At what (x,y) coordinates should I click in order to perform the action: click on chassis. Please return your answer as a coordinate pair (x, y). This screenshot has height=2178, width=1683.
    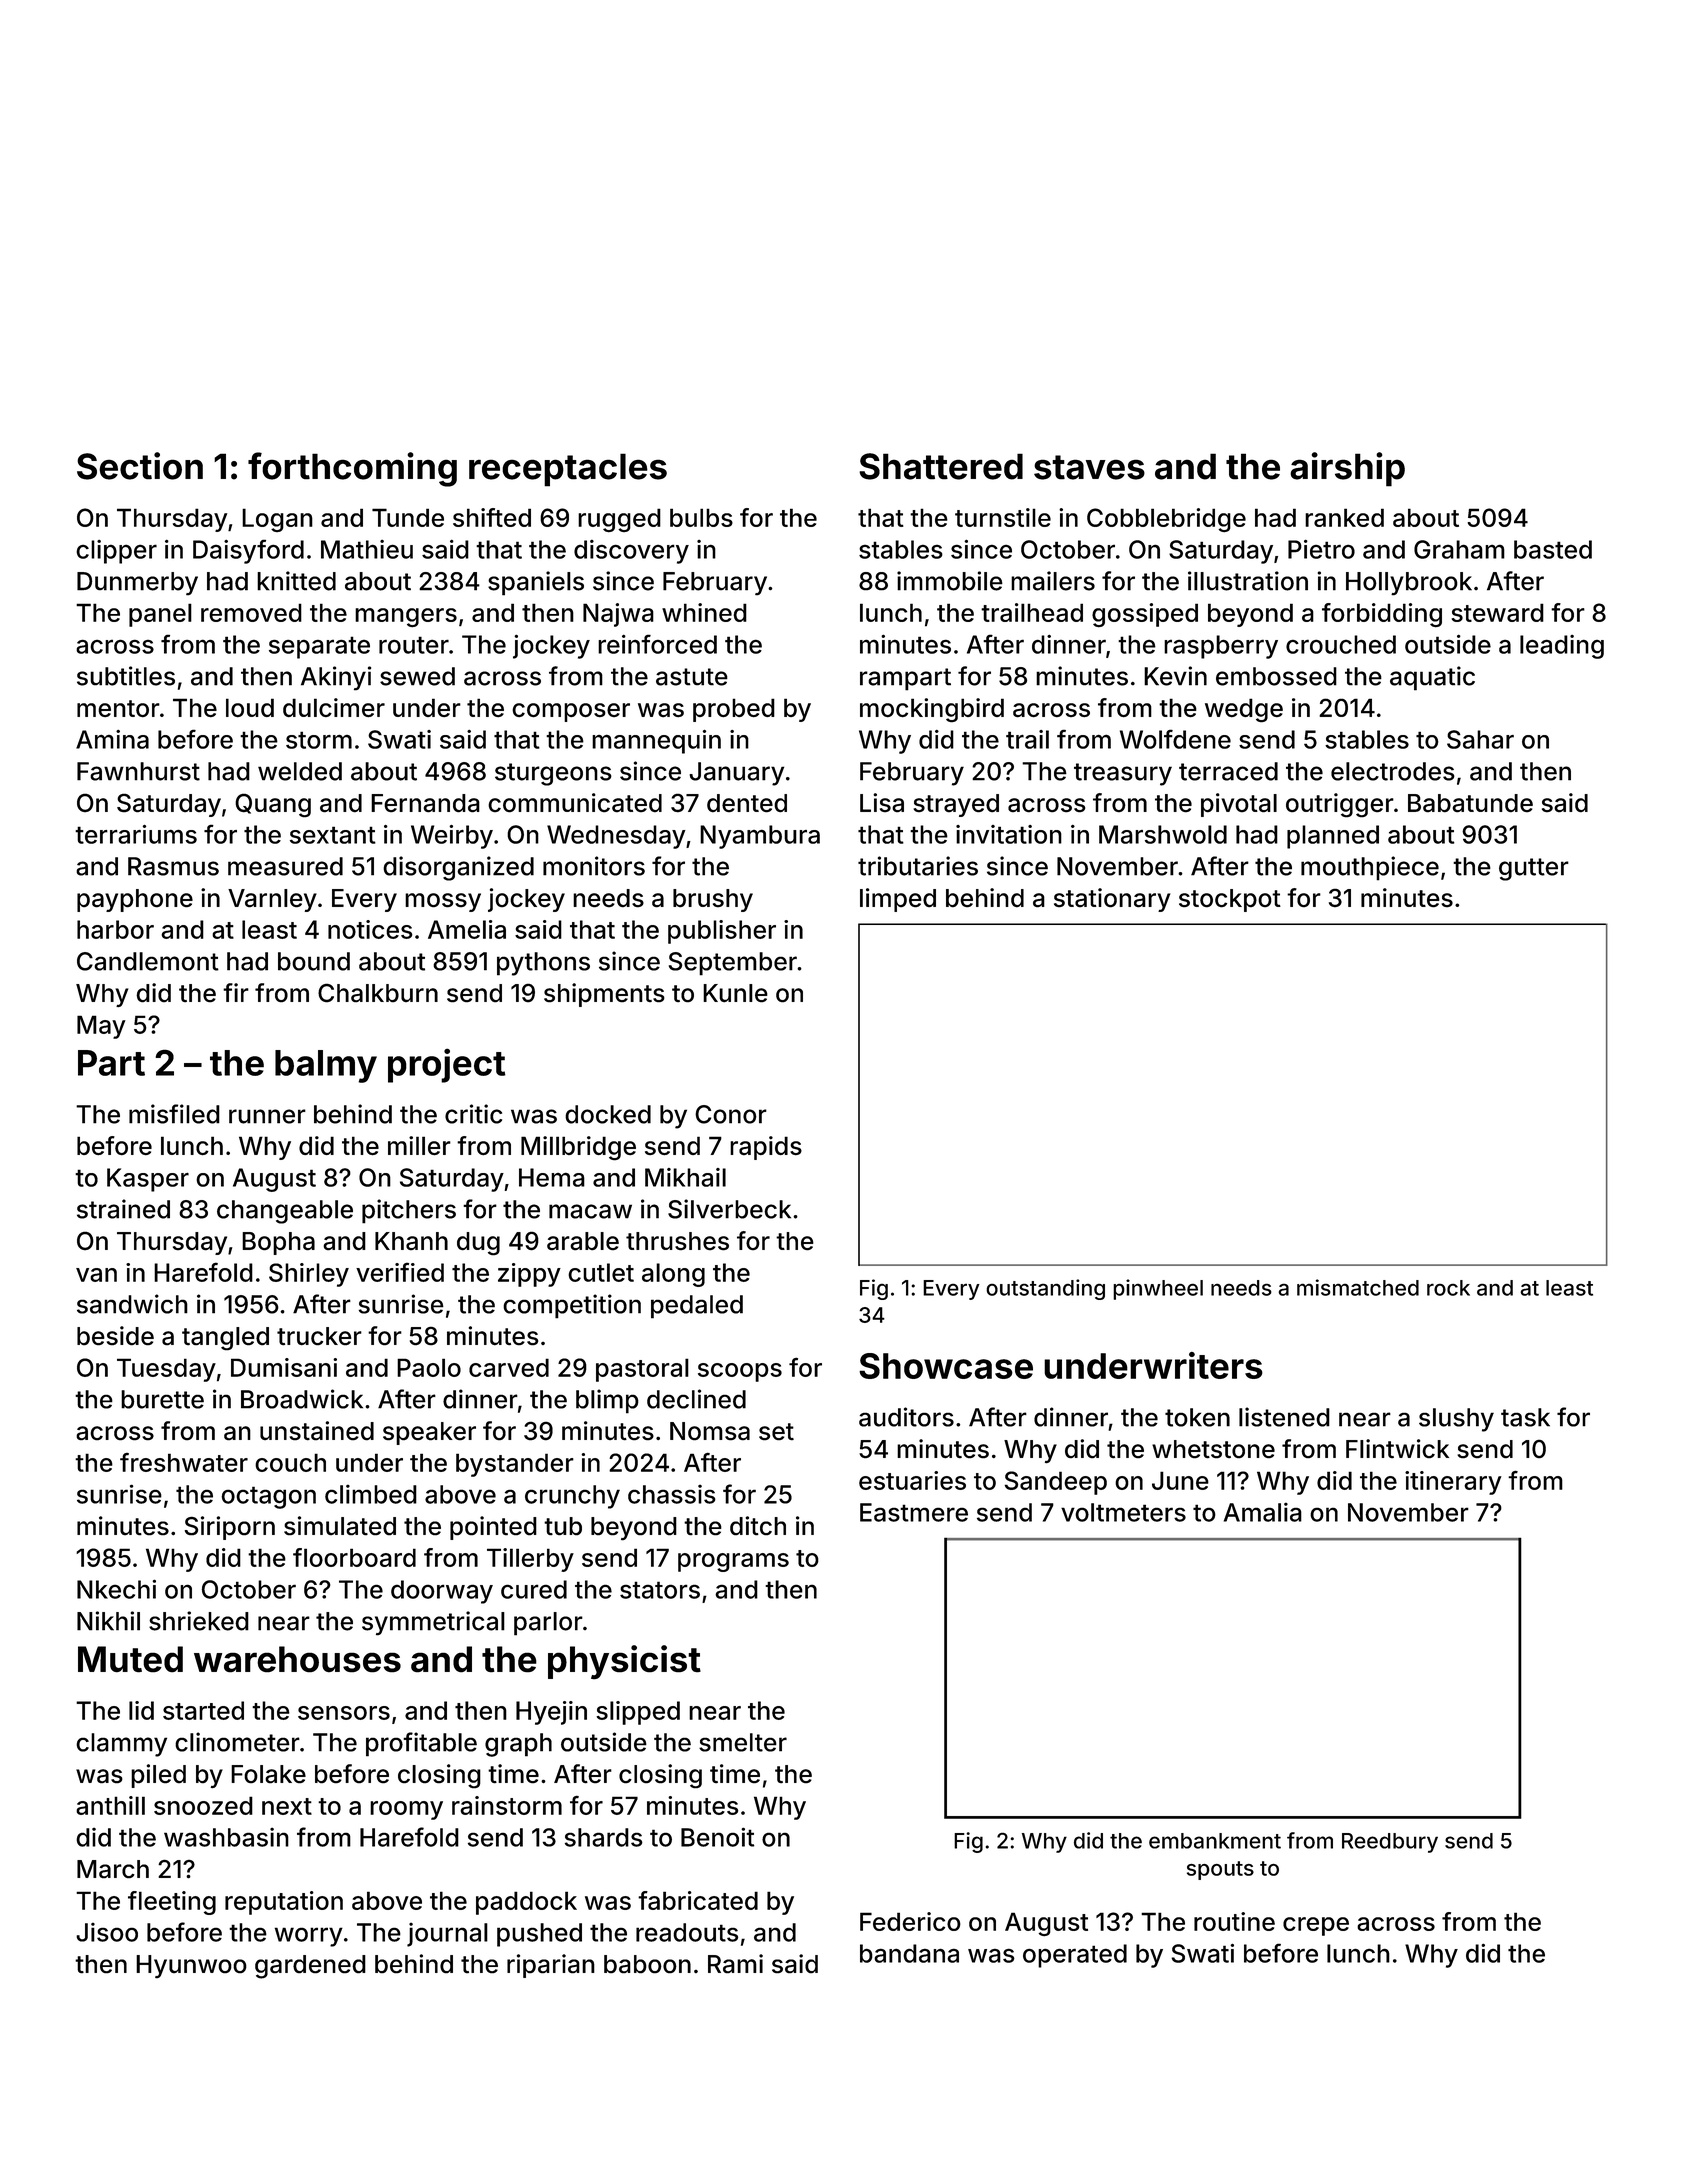
    Looking at the image, I should click on (672, 1494).
